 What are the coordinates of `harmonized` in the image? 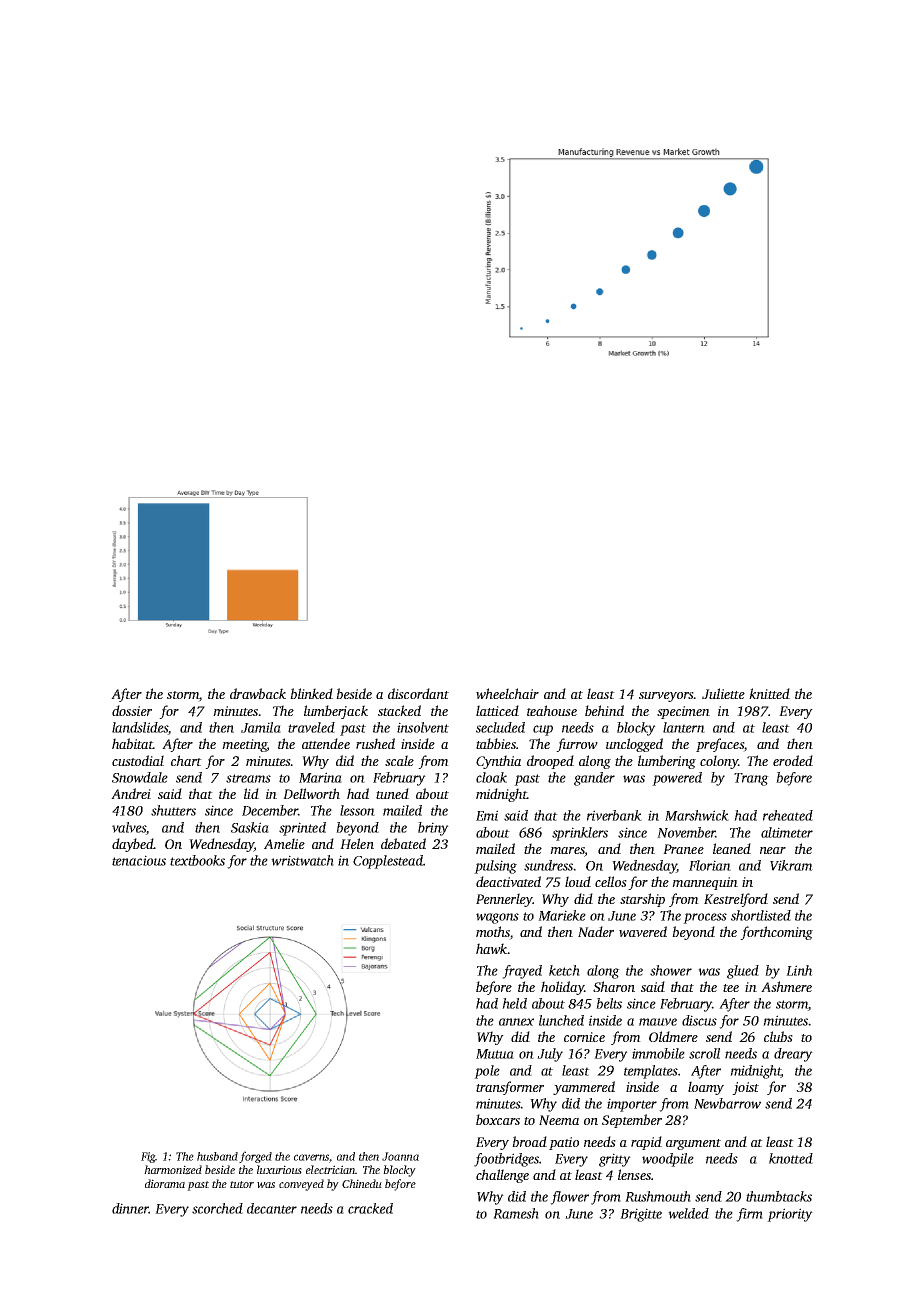 It's located at (173, 1170).
